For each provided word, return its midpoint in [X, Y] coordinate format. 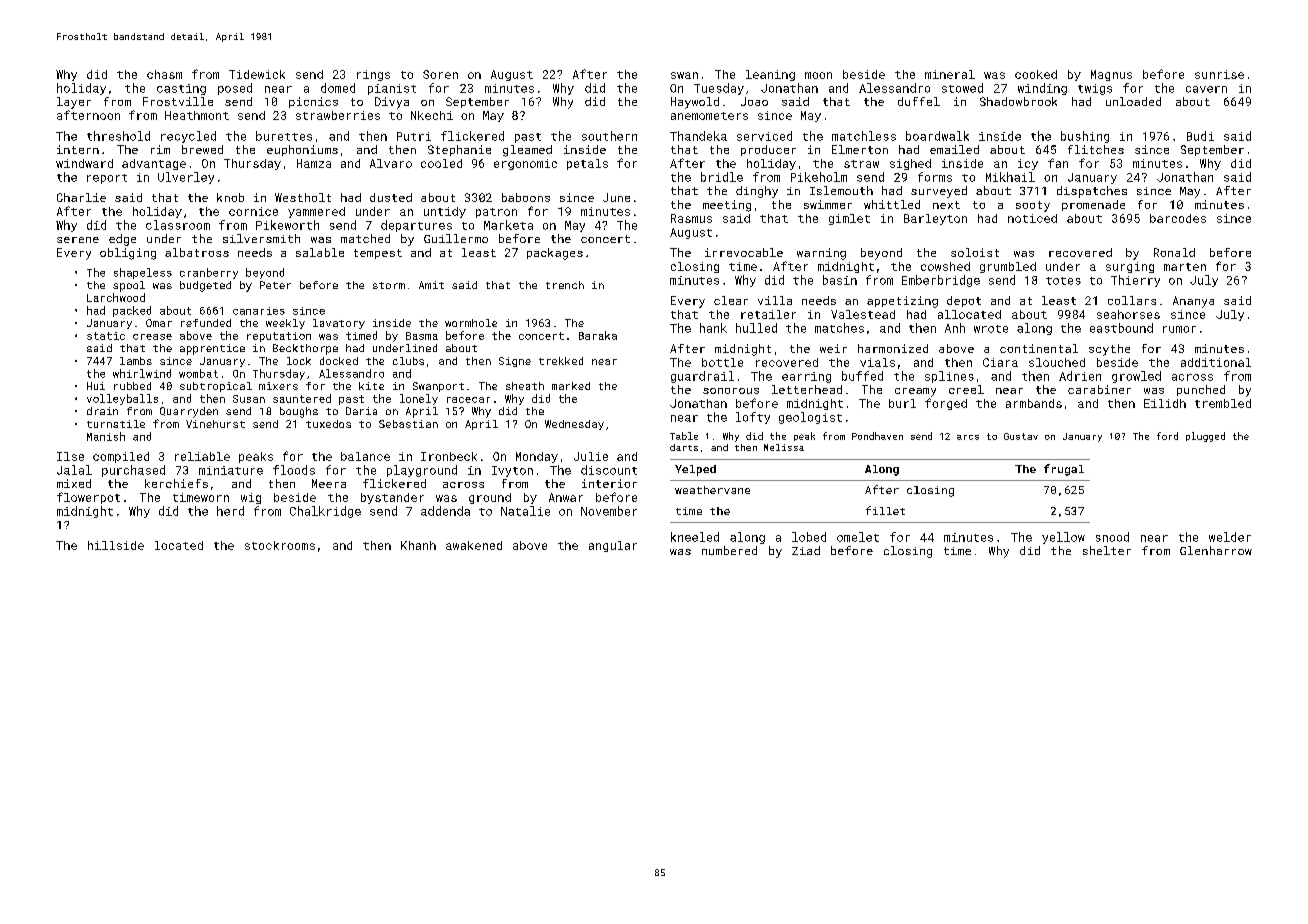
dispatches [1092, 192]
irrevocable [744, 252]
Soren [440, 74]
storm [389, 285]
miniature [231, 470]
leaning [770, 75]
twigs [1095, 89]
